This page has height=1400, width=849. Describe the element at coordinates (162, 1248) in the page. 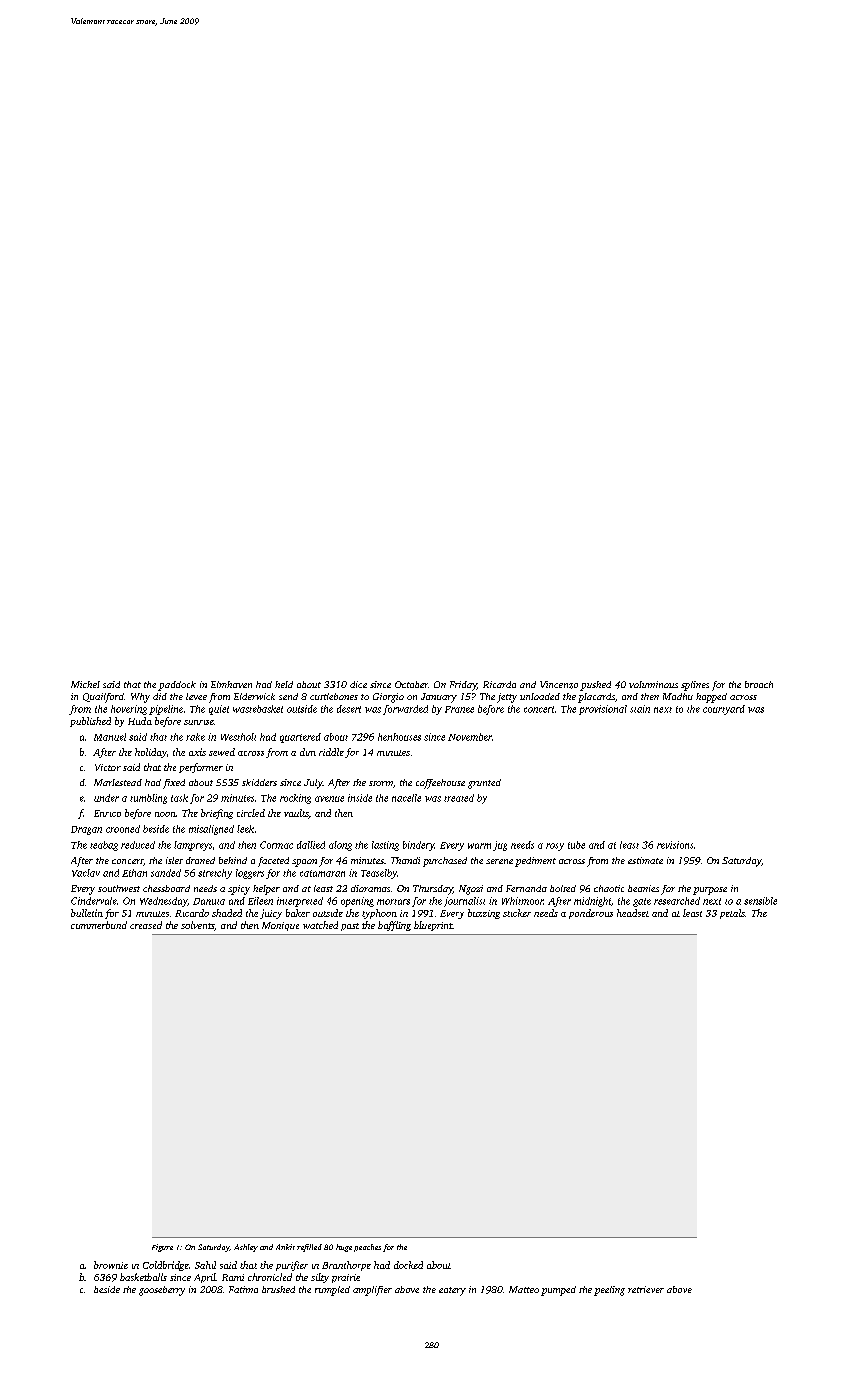

I see `Figure` at that location.
